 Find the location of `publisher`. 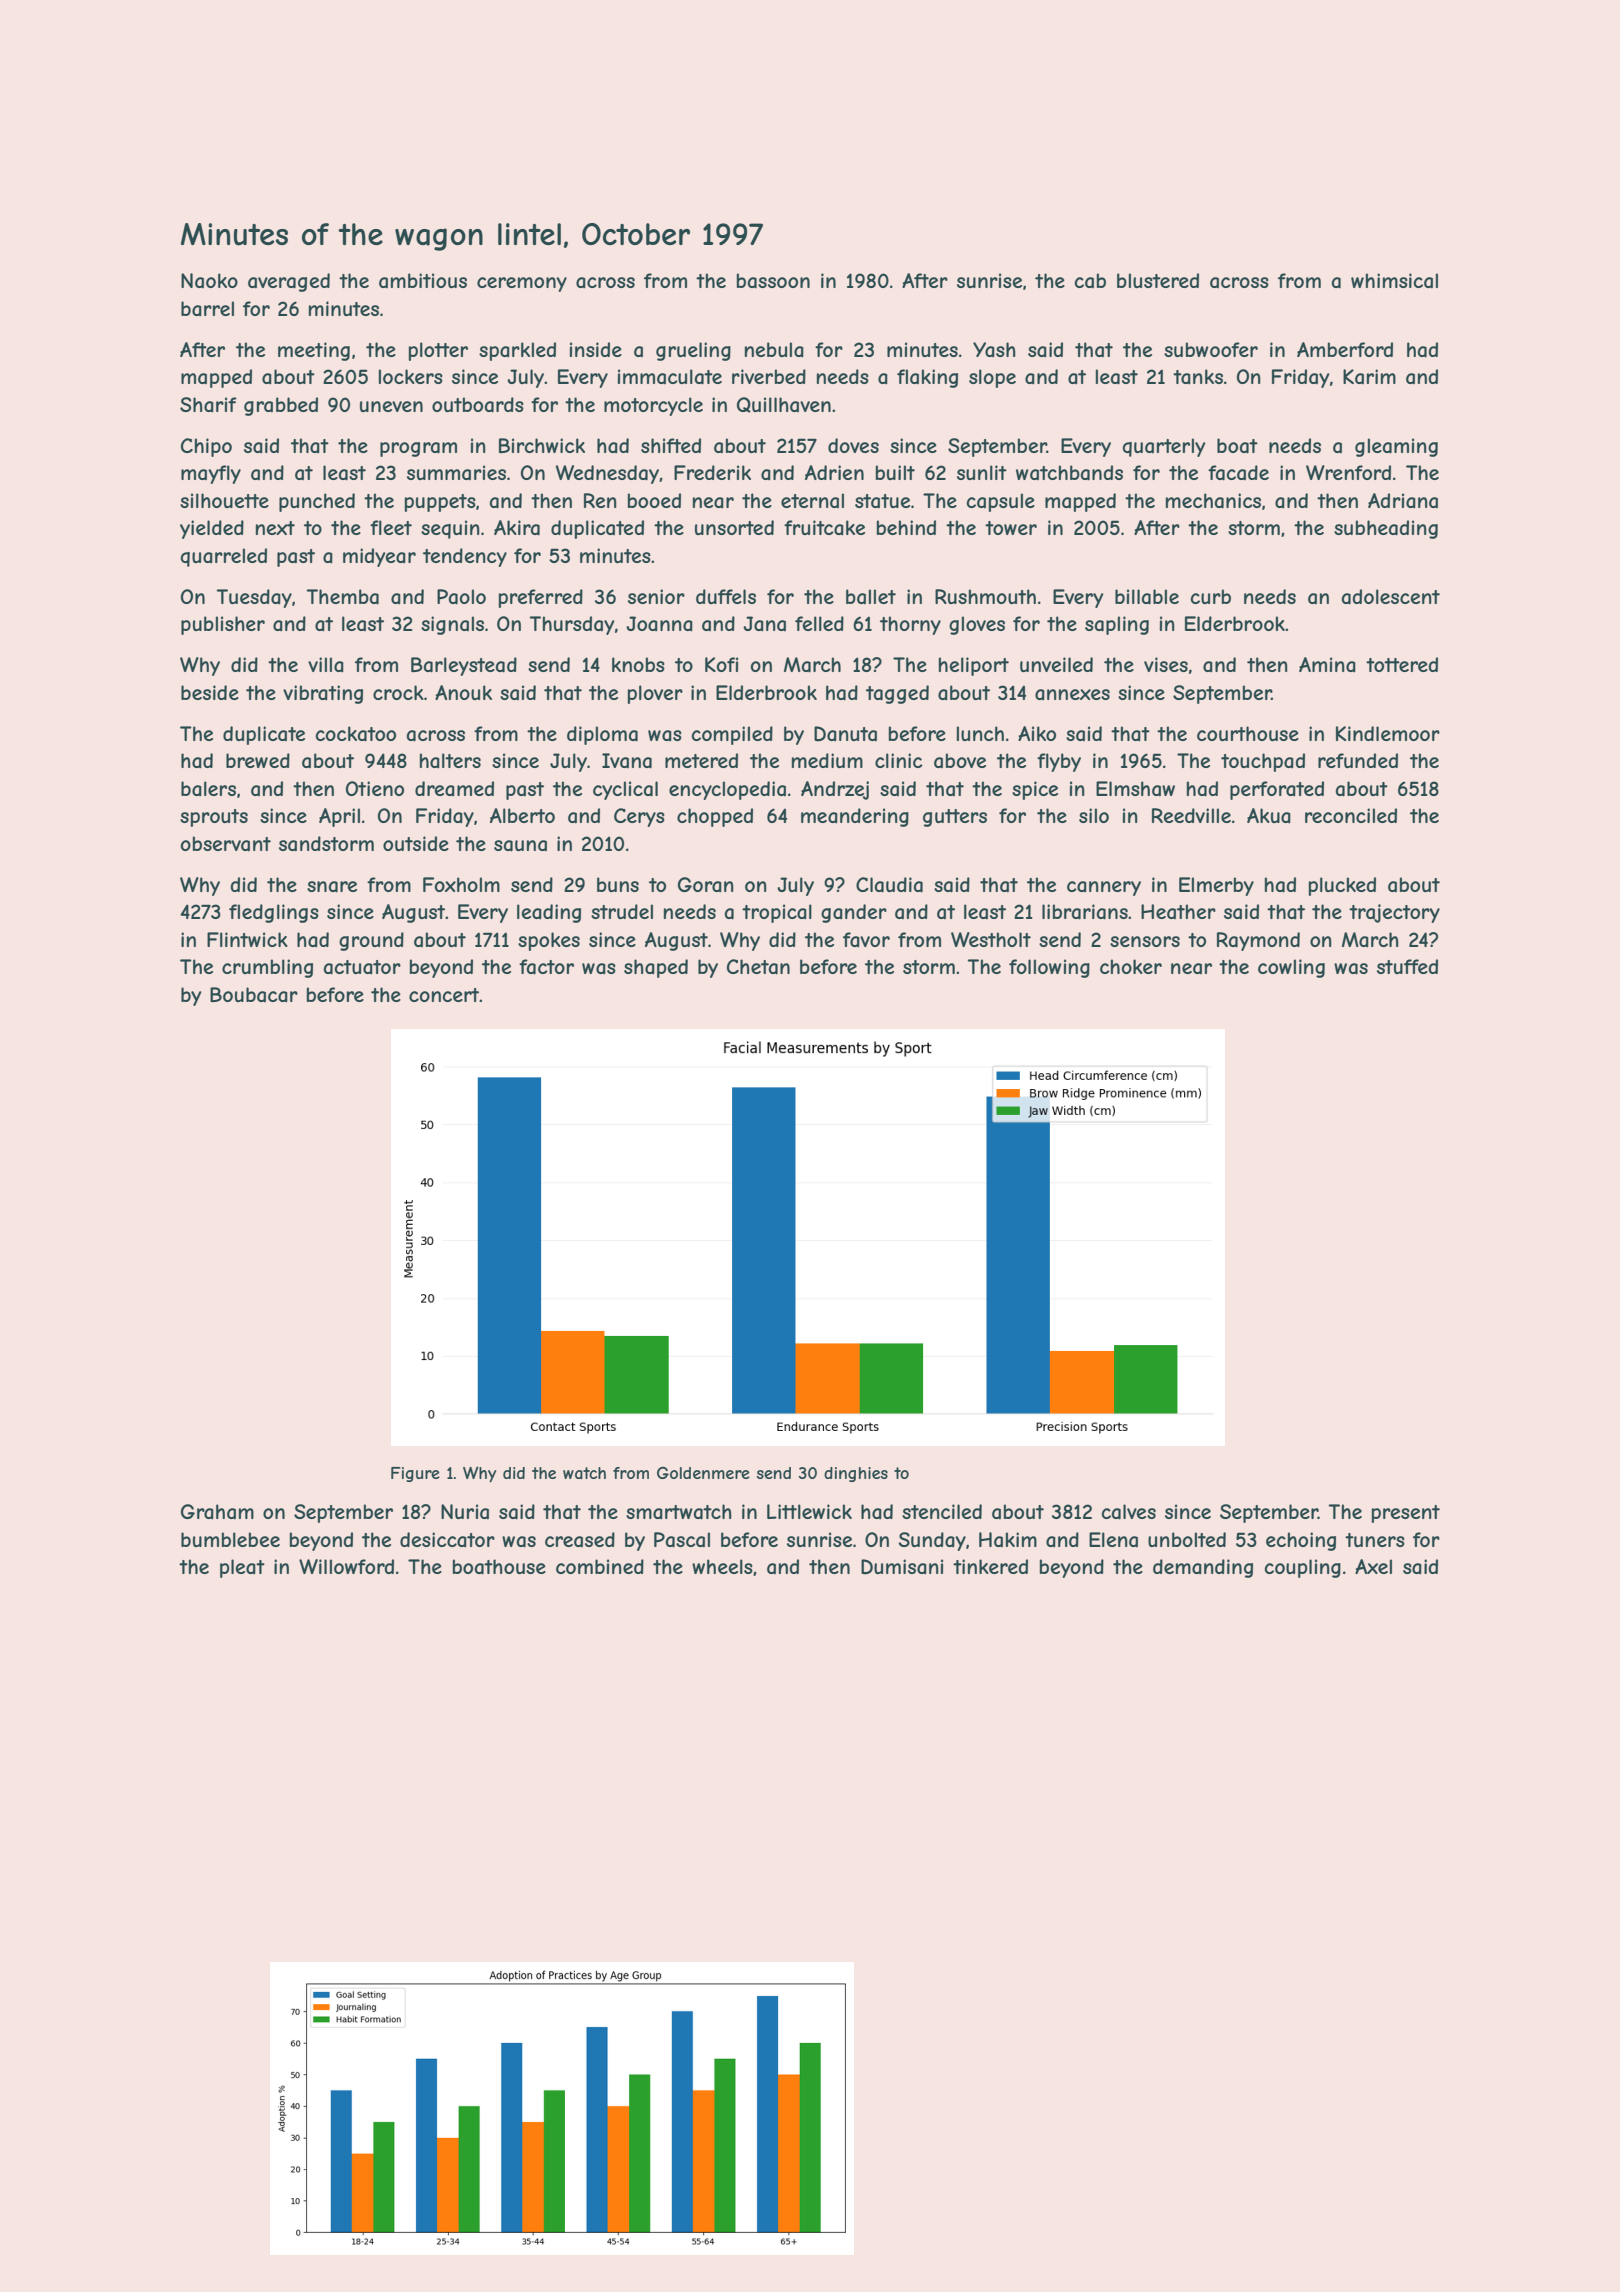

publisher is located at coordinates (223, 625).
